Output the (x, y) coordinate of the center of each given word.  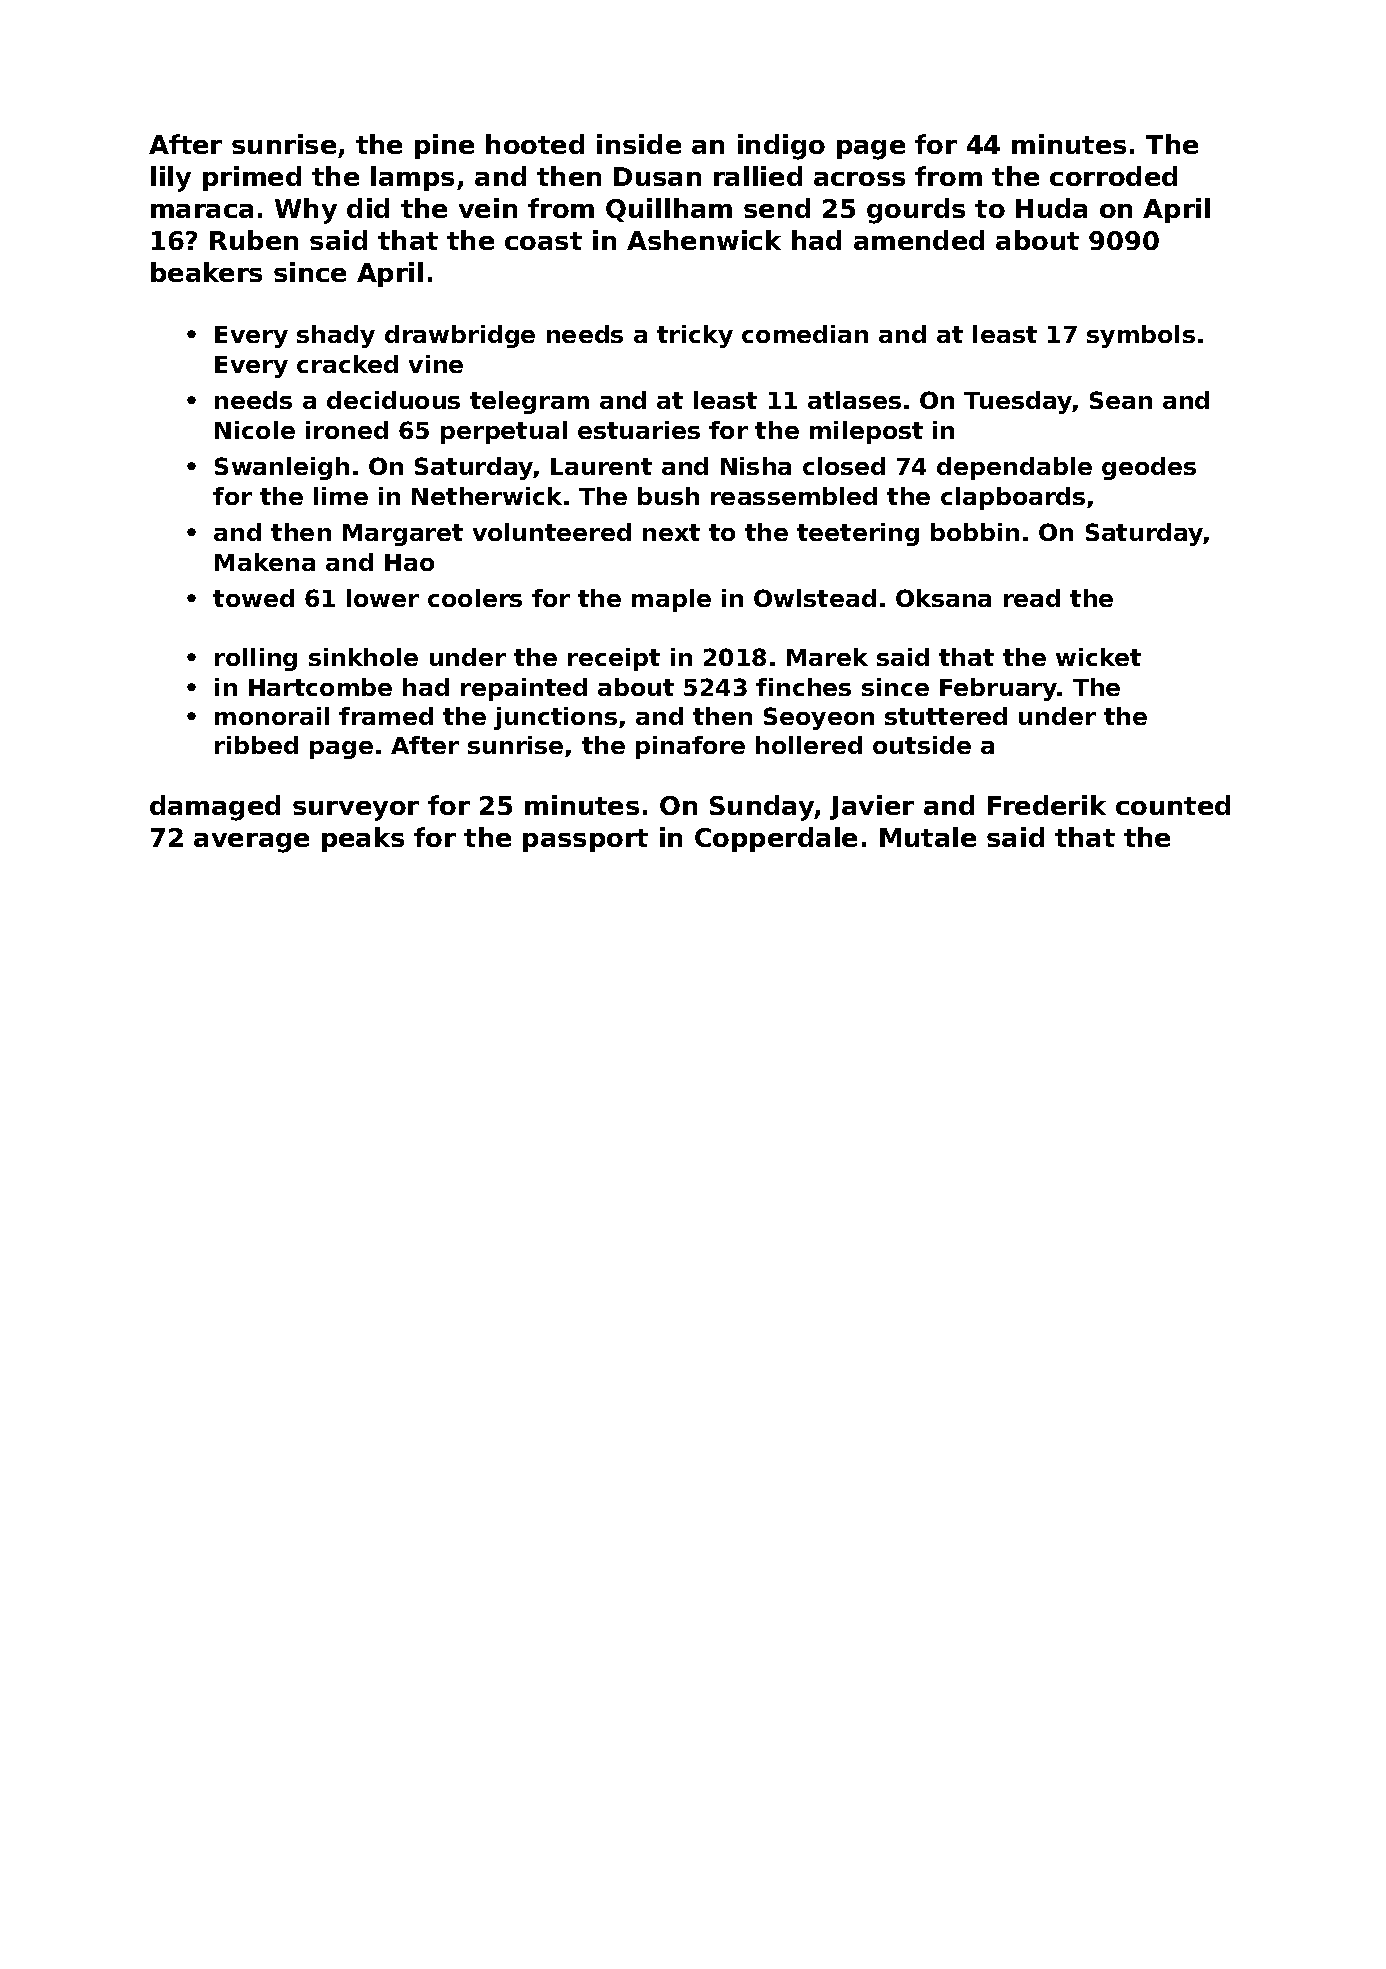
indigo (781, 147)
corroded (1113, 176)
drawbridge (460, 336)
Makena (265, 562)
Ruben (254, 240)
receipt (614, 659)
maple (671, 600)
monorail (272, 716)
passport (585, 840)
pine (444, 146)
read (1032, 598)
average (251, 843)
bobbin (975, 532)
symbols (1141, 336)
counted (1173, 805)
